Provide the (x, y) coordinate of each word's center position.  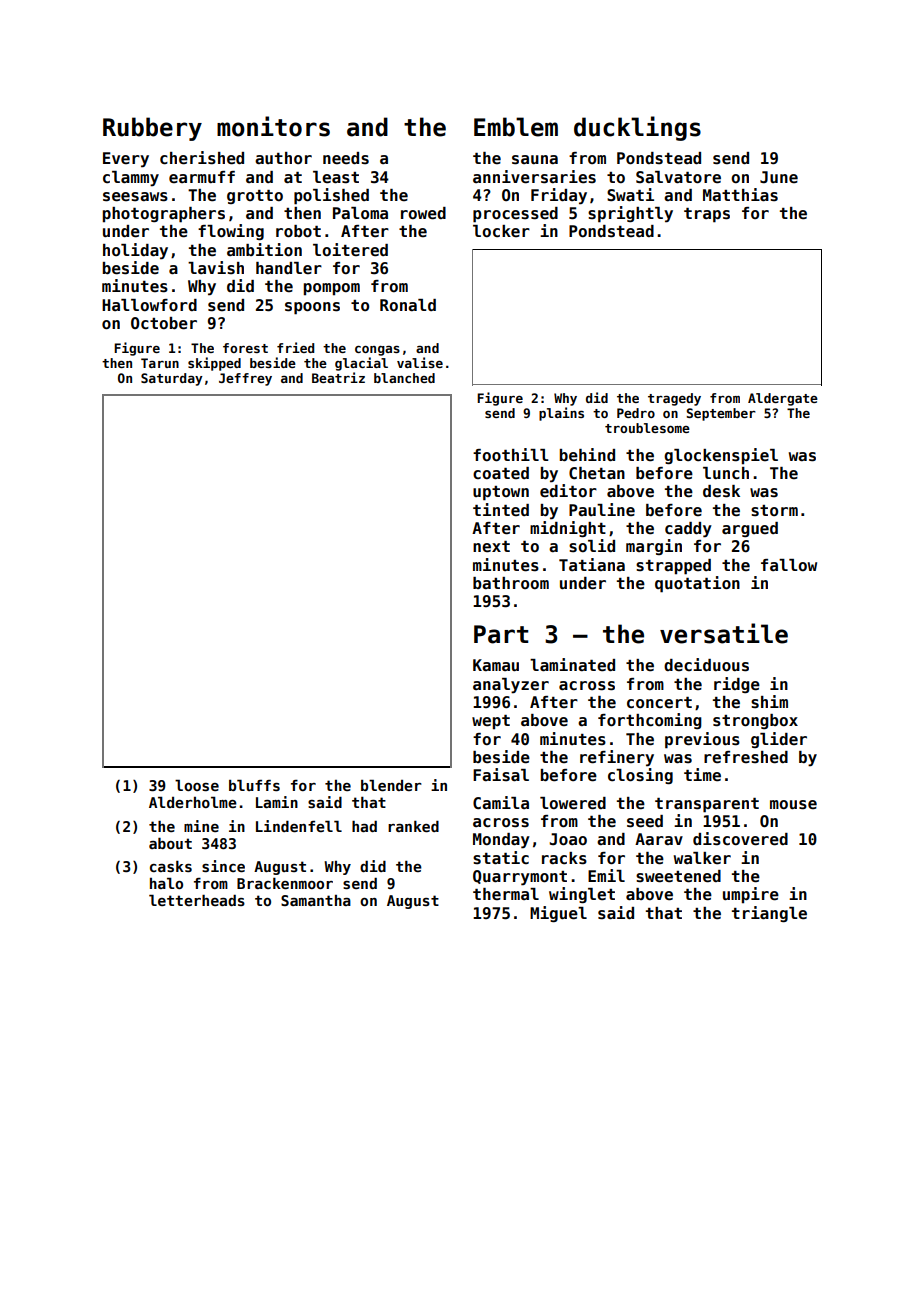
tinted (501, 509)
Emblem (516, 127)
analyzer (511, 686)
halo (166, 883)
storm (774, 511)
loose (197, 785)
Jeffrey (245, 379)
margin (654, 547)
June (779, 177)
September (721, 414)
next (491, 547)
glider (779, 740)
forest (245, 348)
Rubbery (152, 129)
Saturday (172, 379)
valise (420, 362)
